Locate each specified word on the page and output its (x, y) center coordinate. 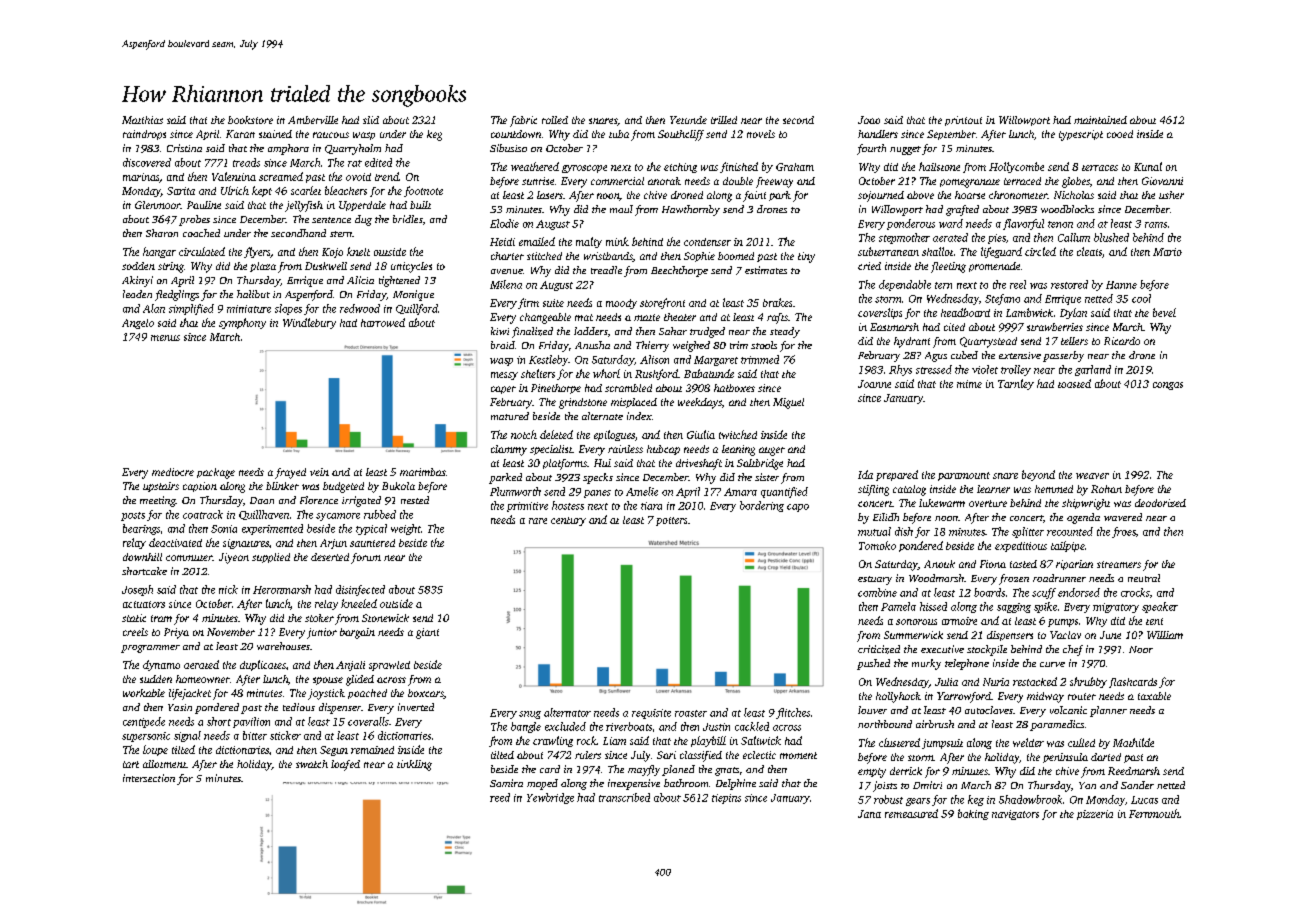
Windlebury (309, 323)
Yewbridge (550, 798)
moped (542, 784)
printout (963, 121)
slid (371, 120)
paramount (964, 476)
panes (597, 494)
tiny (806, 257)
